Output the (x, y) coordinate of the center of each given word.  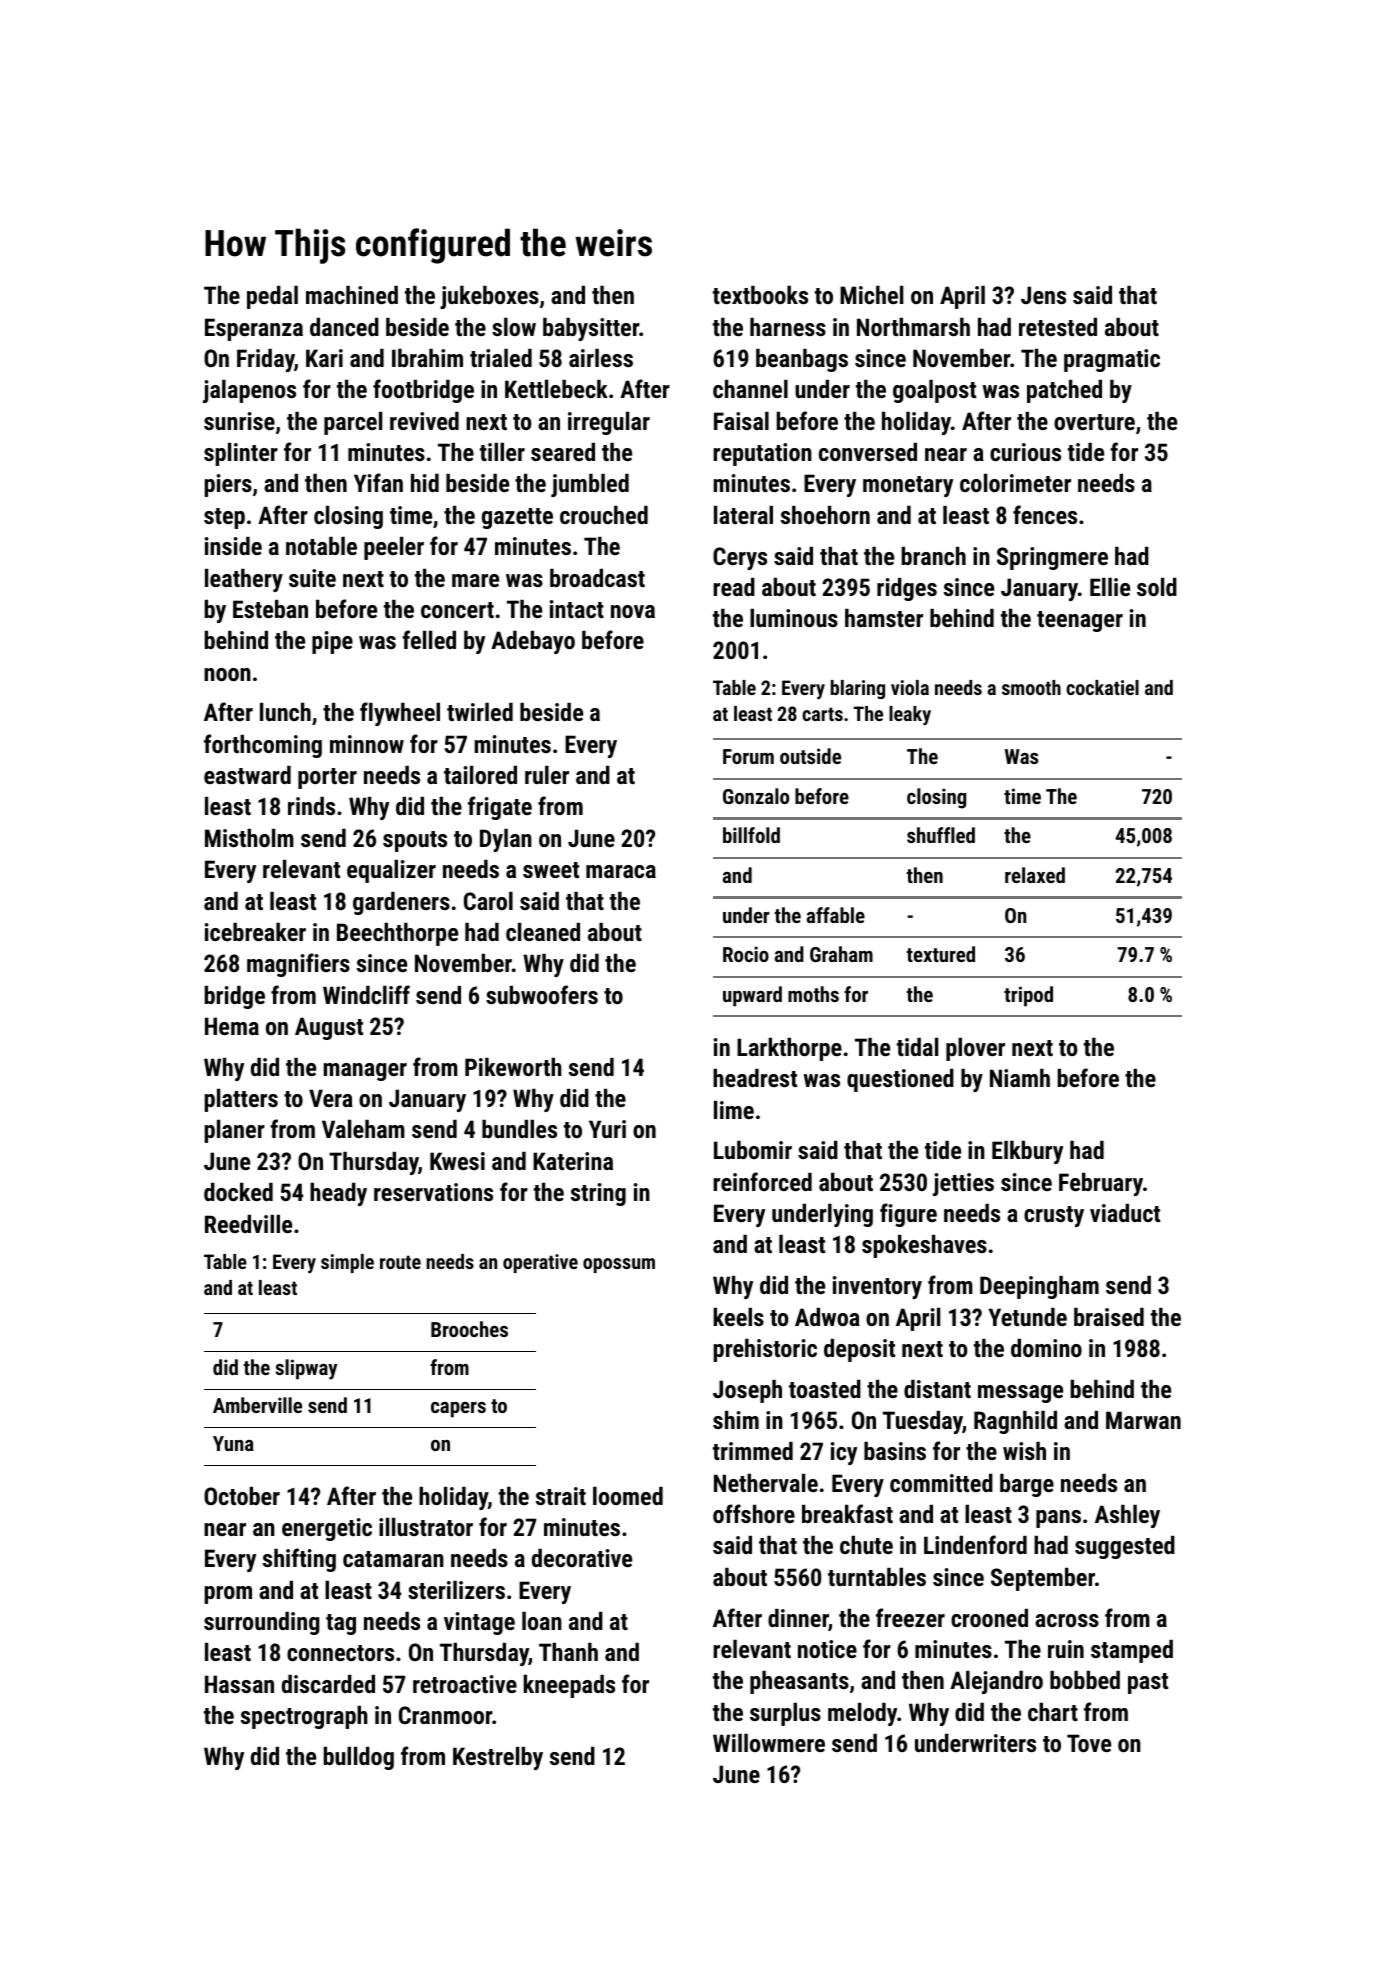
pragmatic (1112, 360)
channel (750, 389)
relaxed (1035, 875)
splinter (241, 454)
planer (234, 1131)
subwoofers (542, 994)
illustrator (426, 1527)
